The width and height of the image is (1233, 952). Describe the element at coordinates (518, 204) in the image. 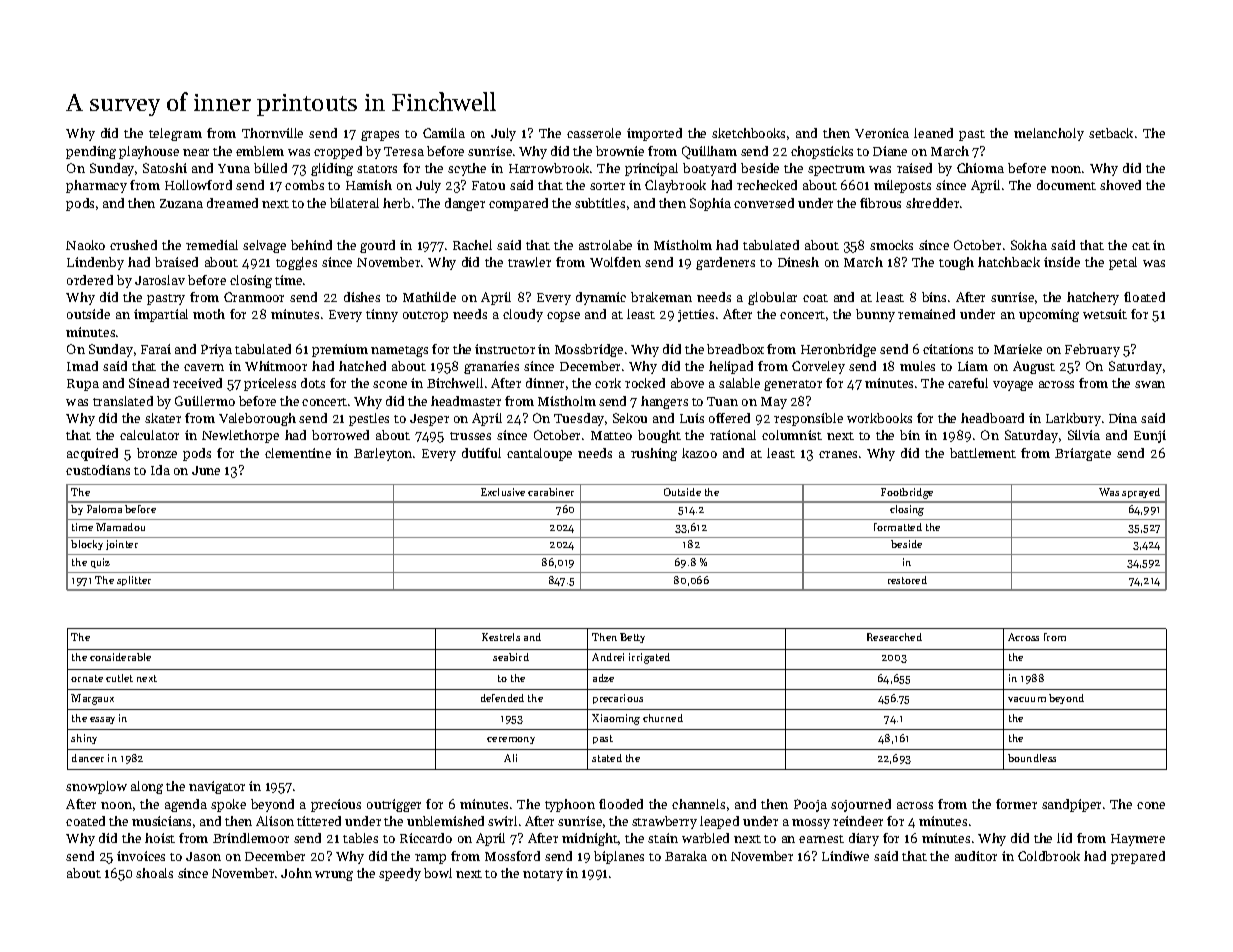

I see `compared` at that location.
